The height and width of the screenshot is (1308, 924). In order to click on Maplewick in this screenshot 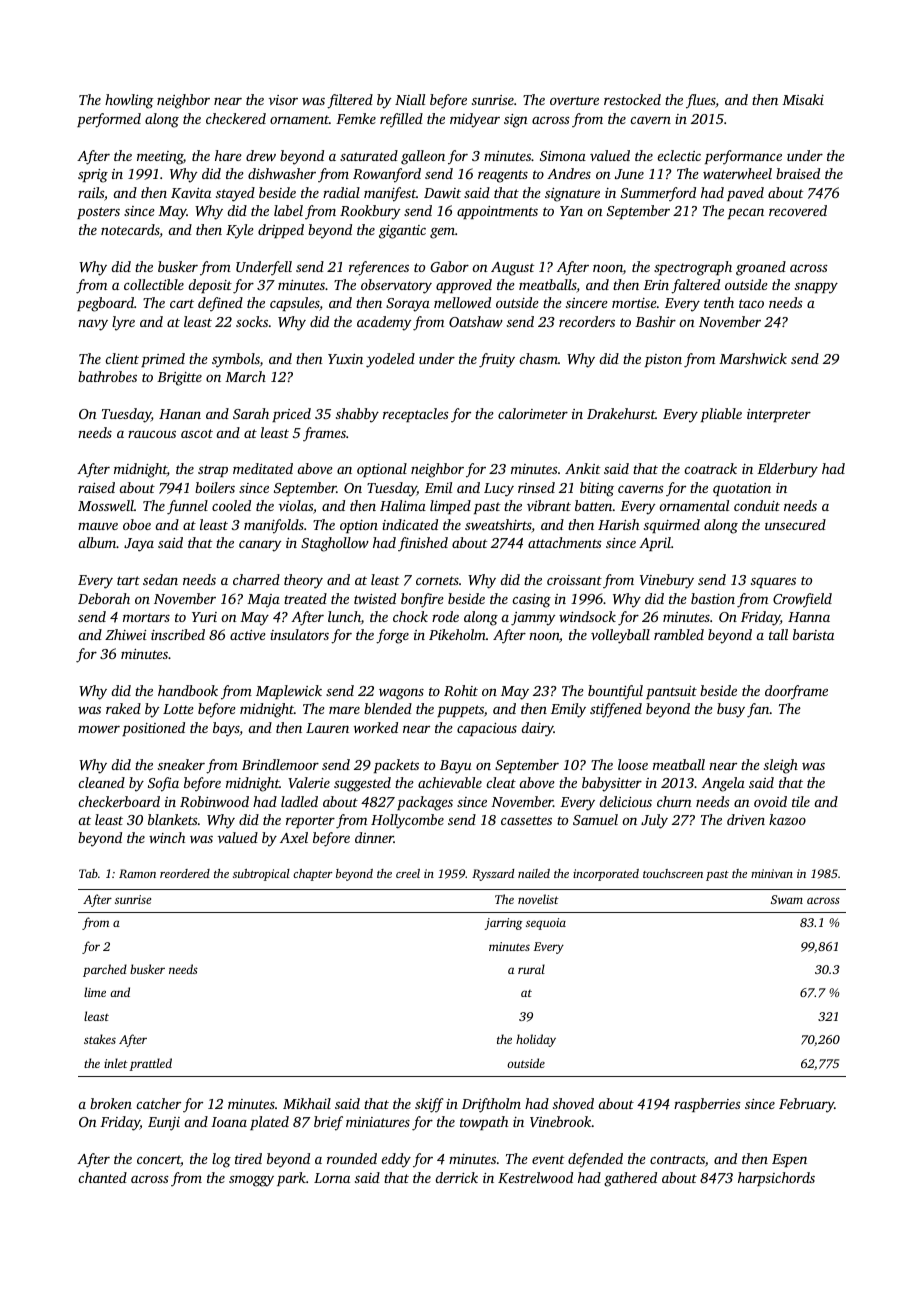, I will do `click(289, 692)`.
